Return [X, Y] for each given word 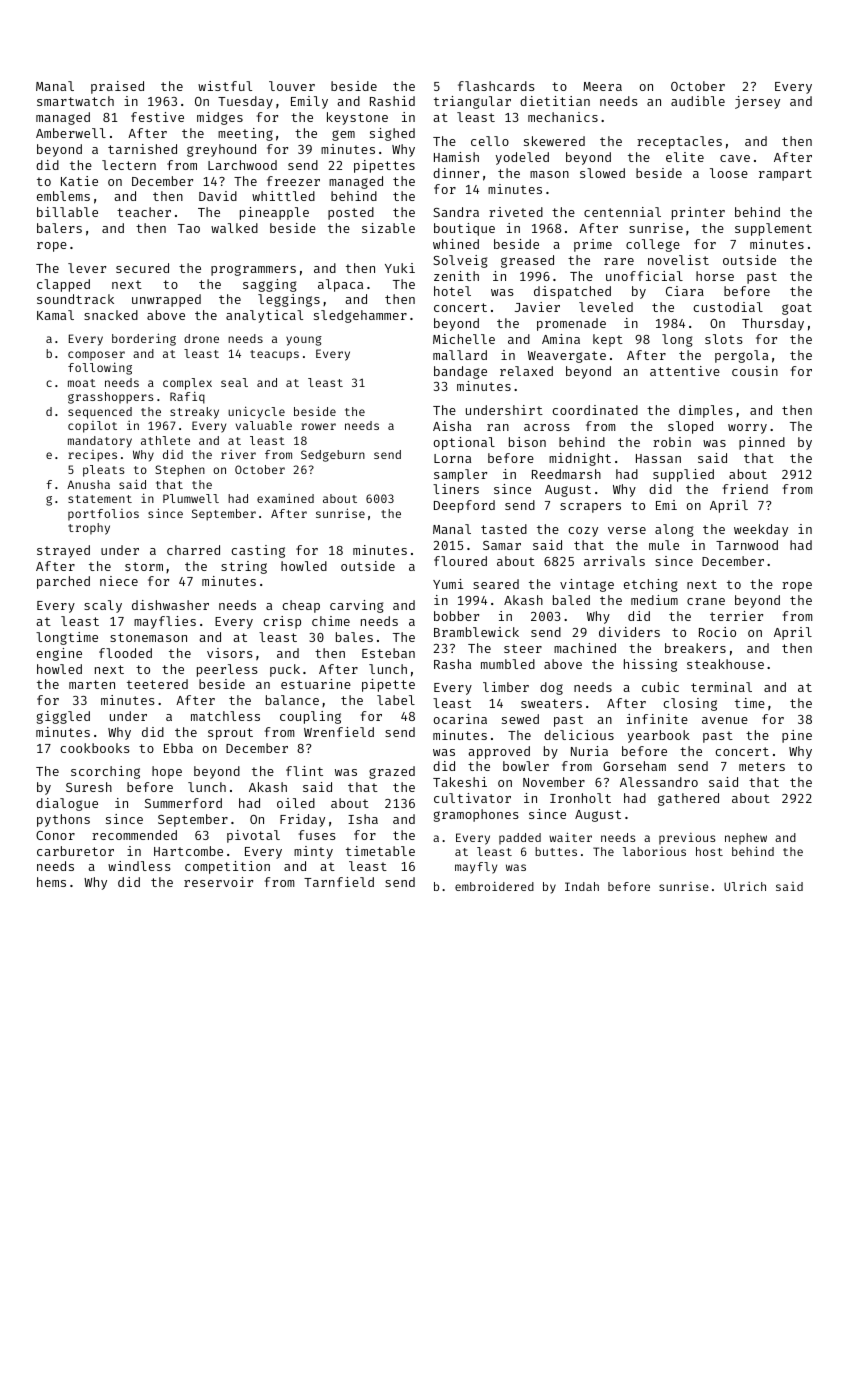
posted [351, 213]
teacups [274, 355]
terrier [736, 616]
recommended [134, 835]
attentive [685, 371]
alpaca [340, 285]
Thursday [773, 324]
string [244, 567]
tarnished [142, 149]
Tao [189, 228]
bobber [456, 616]
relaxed [526, 371]
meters [762, 766]
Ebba [178, 748]
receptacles [679, 142]
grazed [392, 772]
